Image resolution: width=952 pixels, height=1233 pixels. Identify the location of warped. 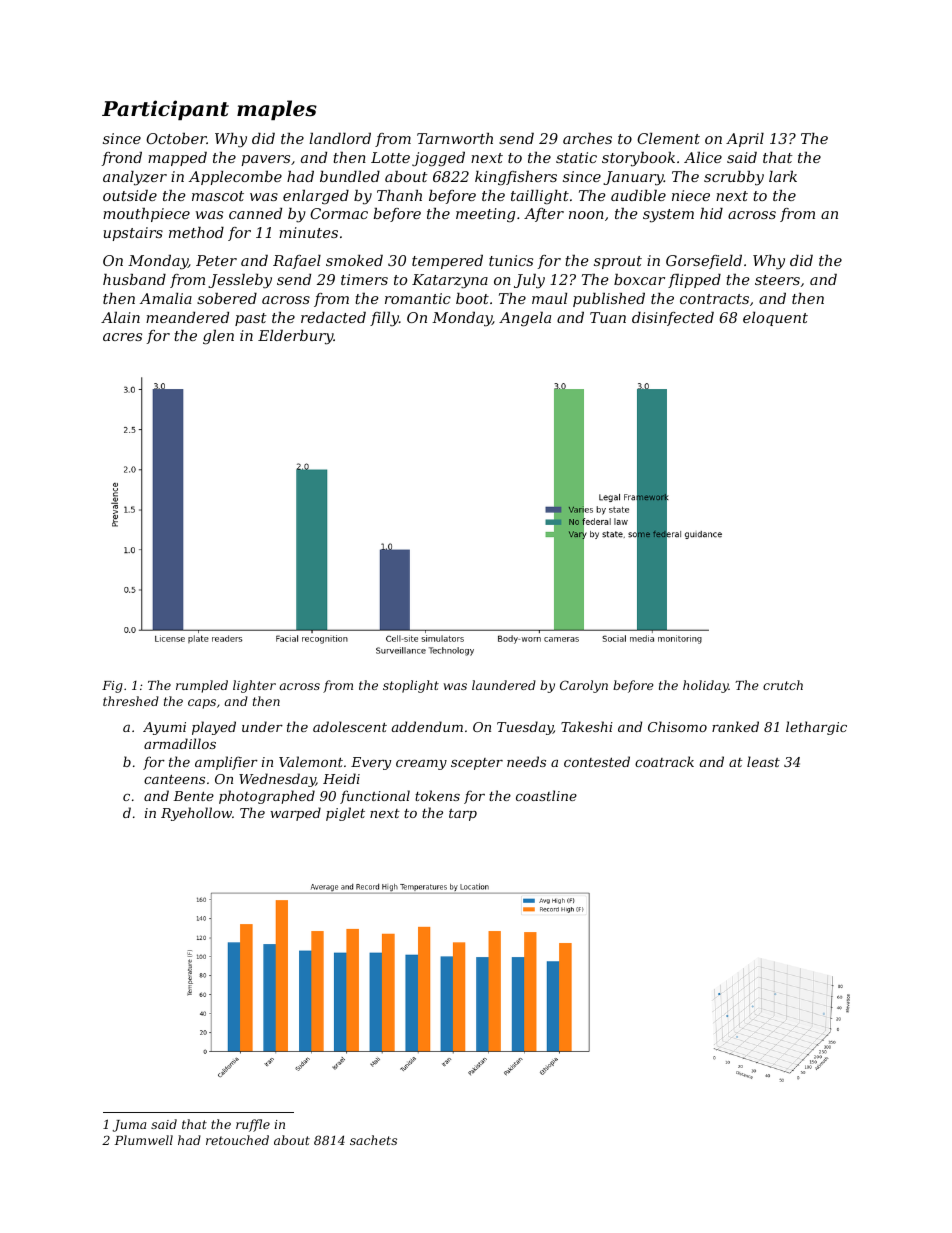
(295, 814).
